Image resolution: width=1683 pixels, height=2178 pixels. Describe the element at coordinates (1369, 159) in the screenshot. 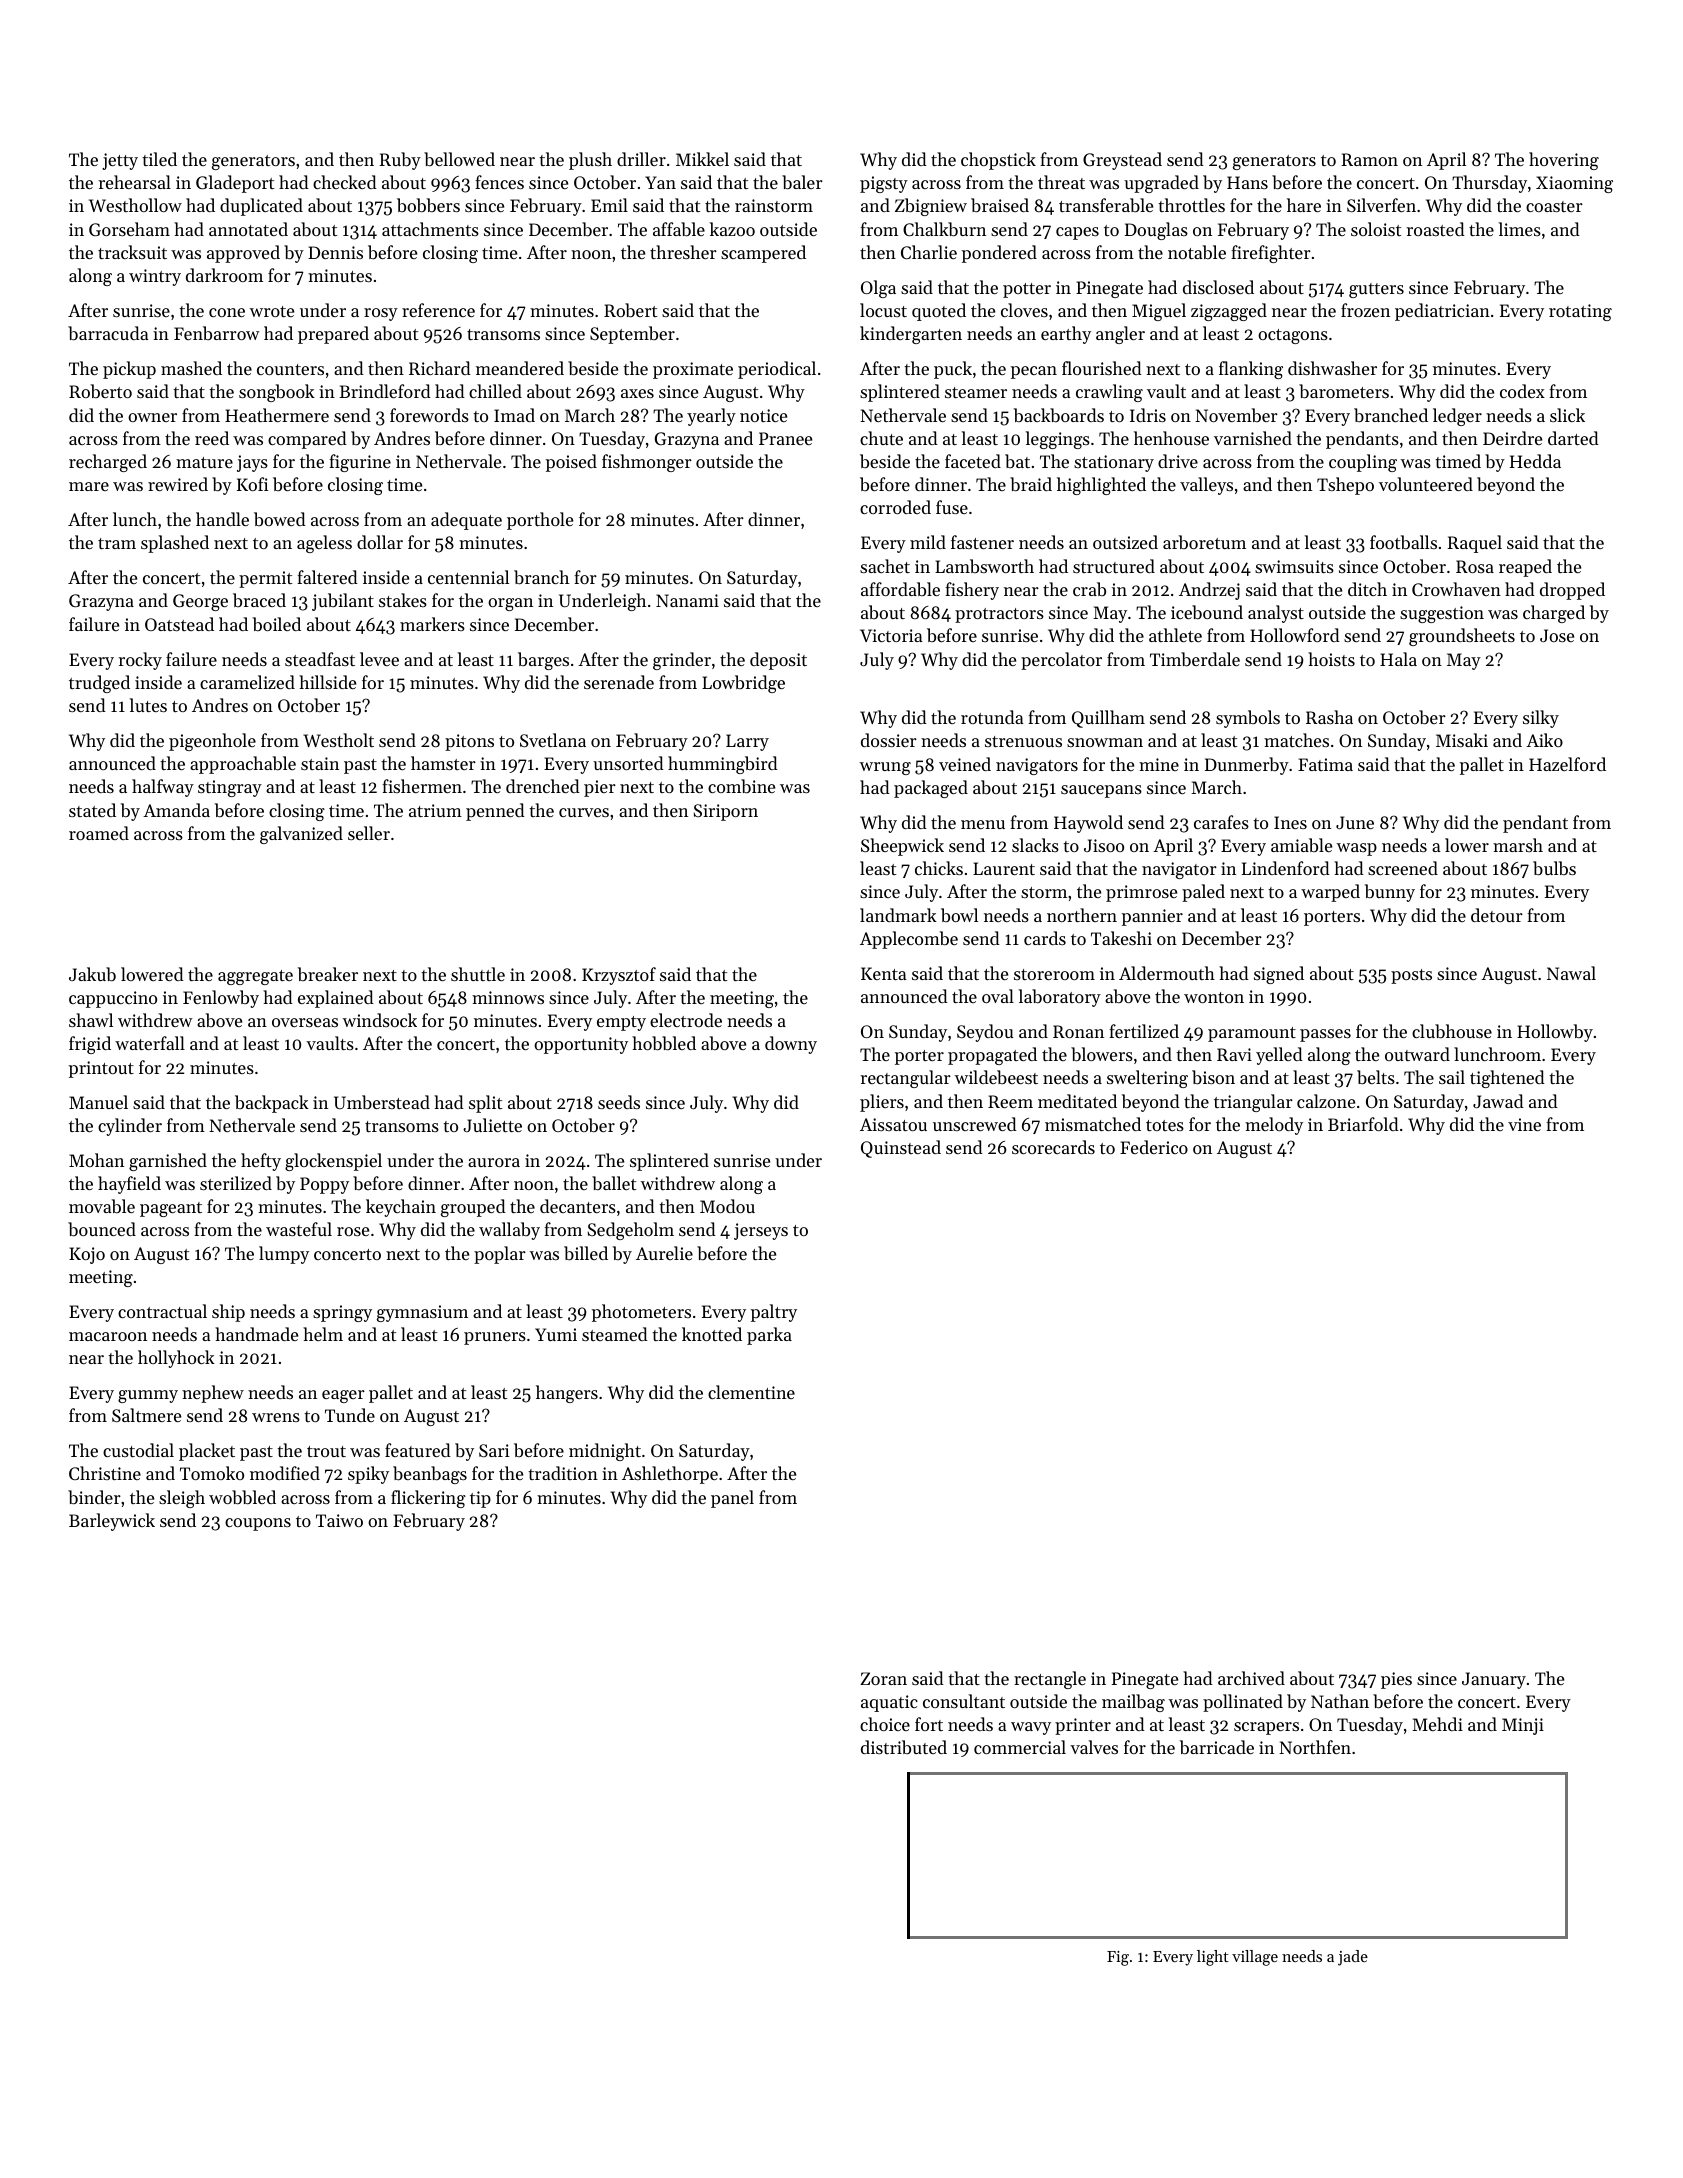

I see `Ramon` at that location.
